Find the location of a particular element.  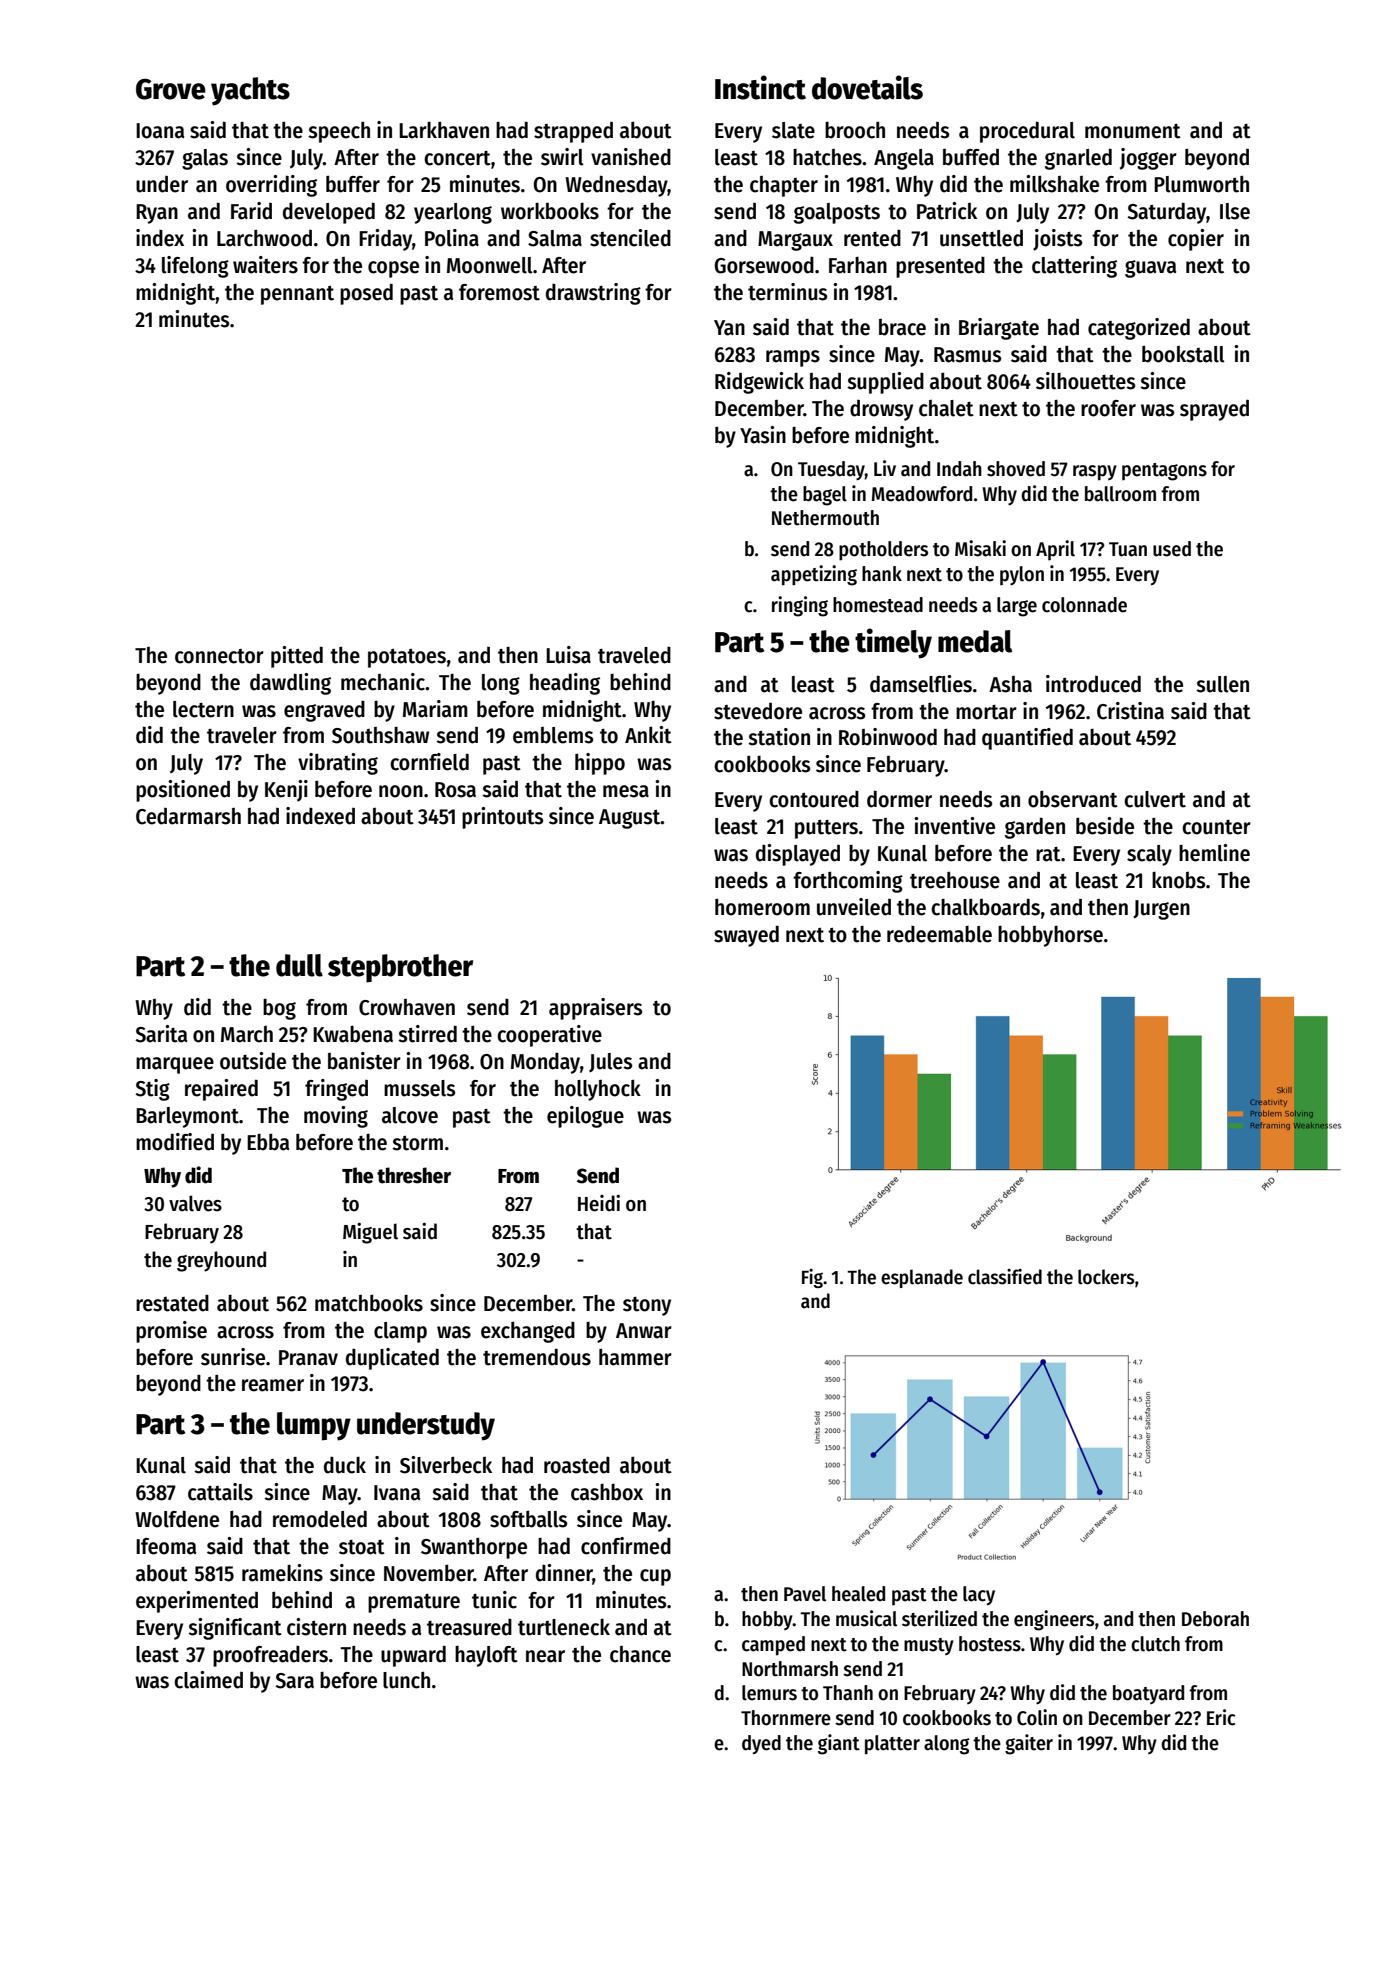

dovetails is located at coordinates (867, 87).
